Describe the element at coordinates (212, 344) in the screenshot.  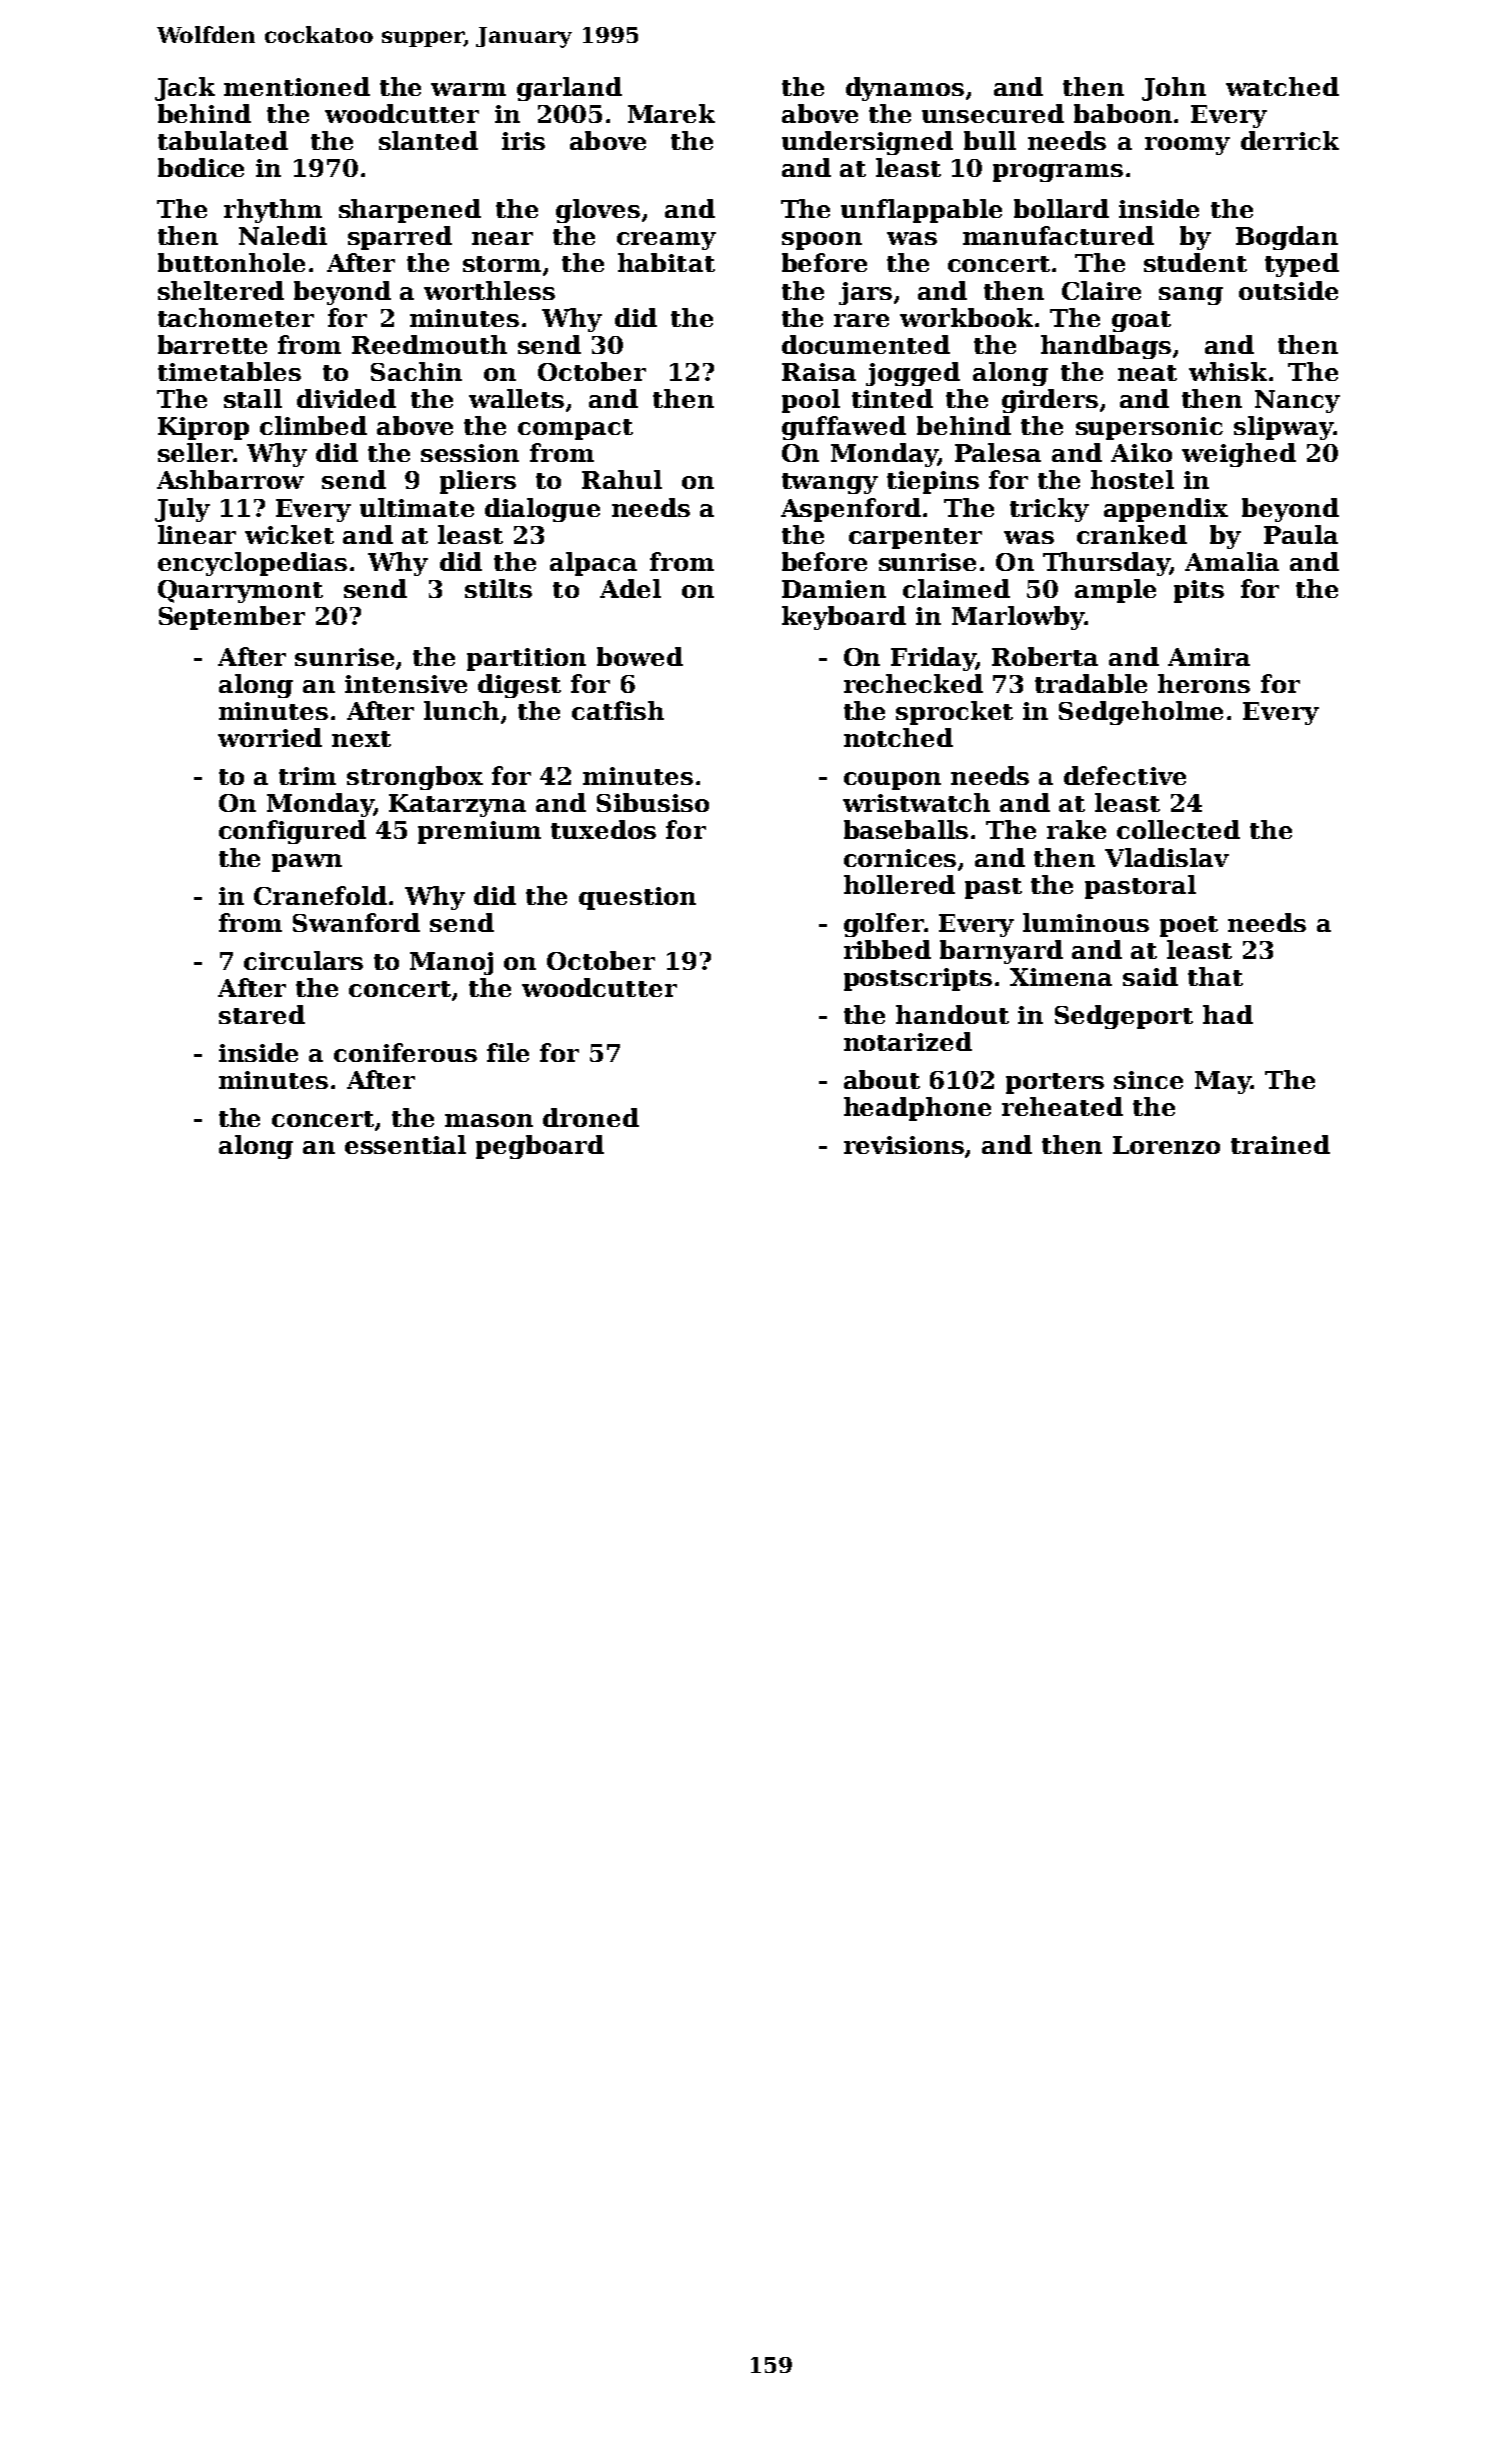
I see `barrette` at that location.
